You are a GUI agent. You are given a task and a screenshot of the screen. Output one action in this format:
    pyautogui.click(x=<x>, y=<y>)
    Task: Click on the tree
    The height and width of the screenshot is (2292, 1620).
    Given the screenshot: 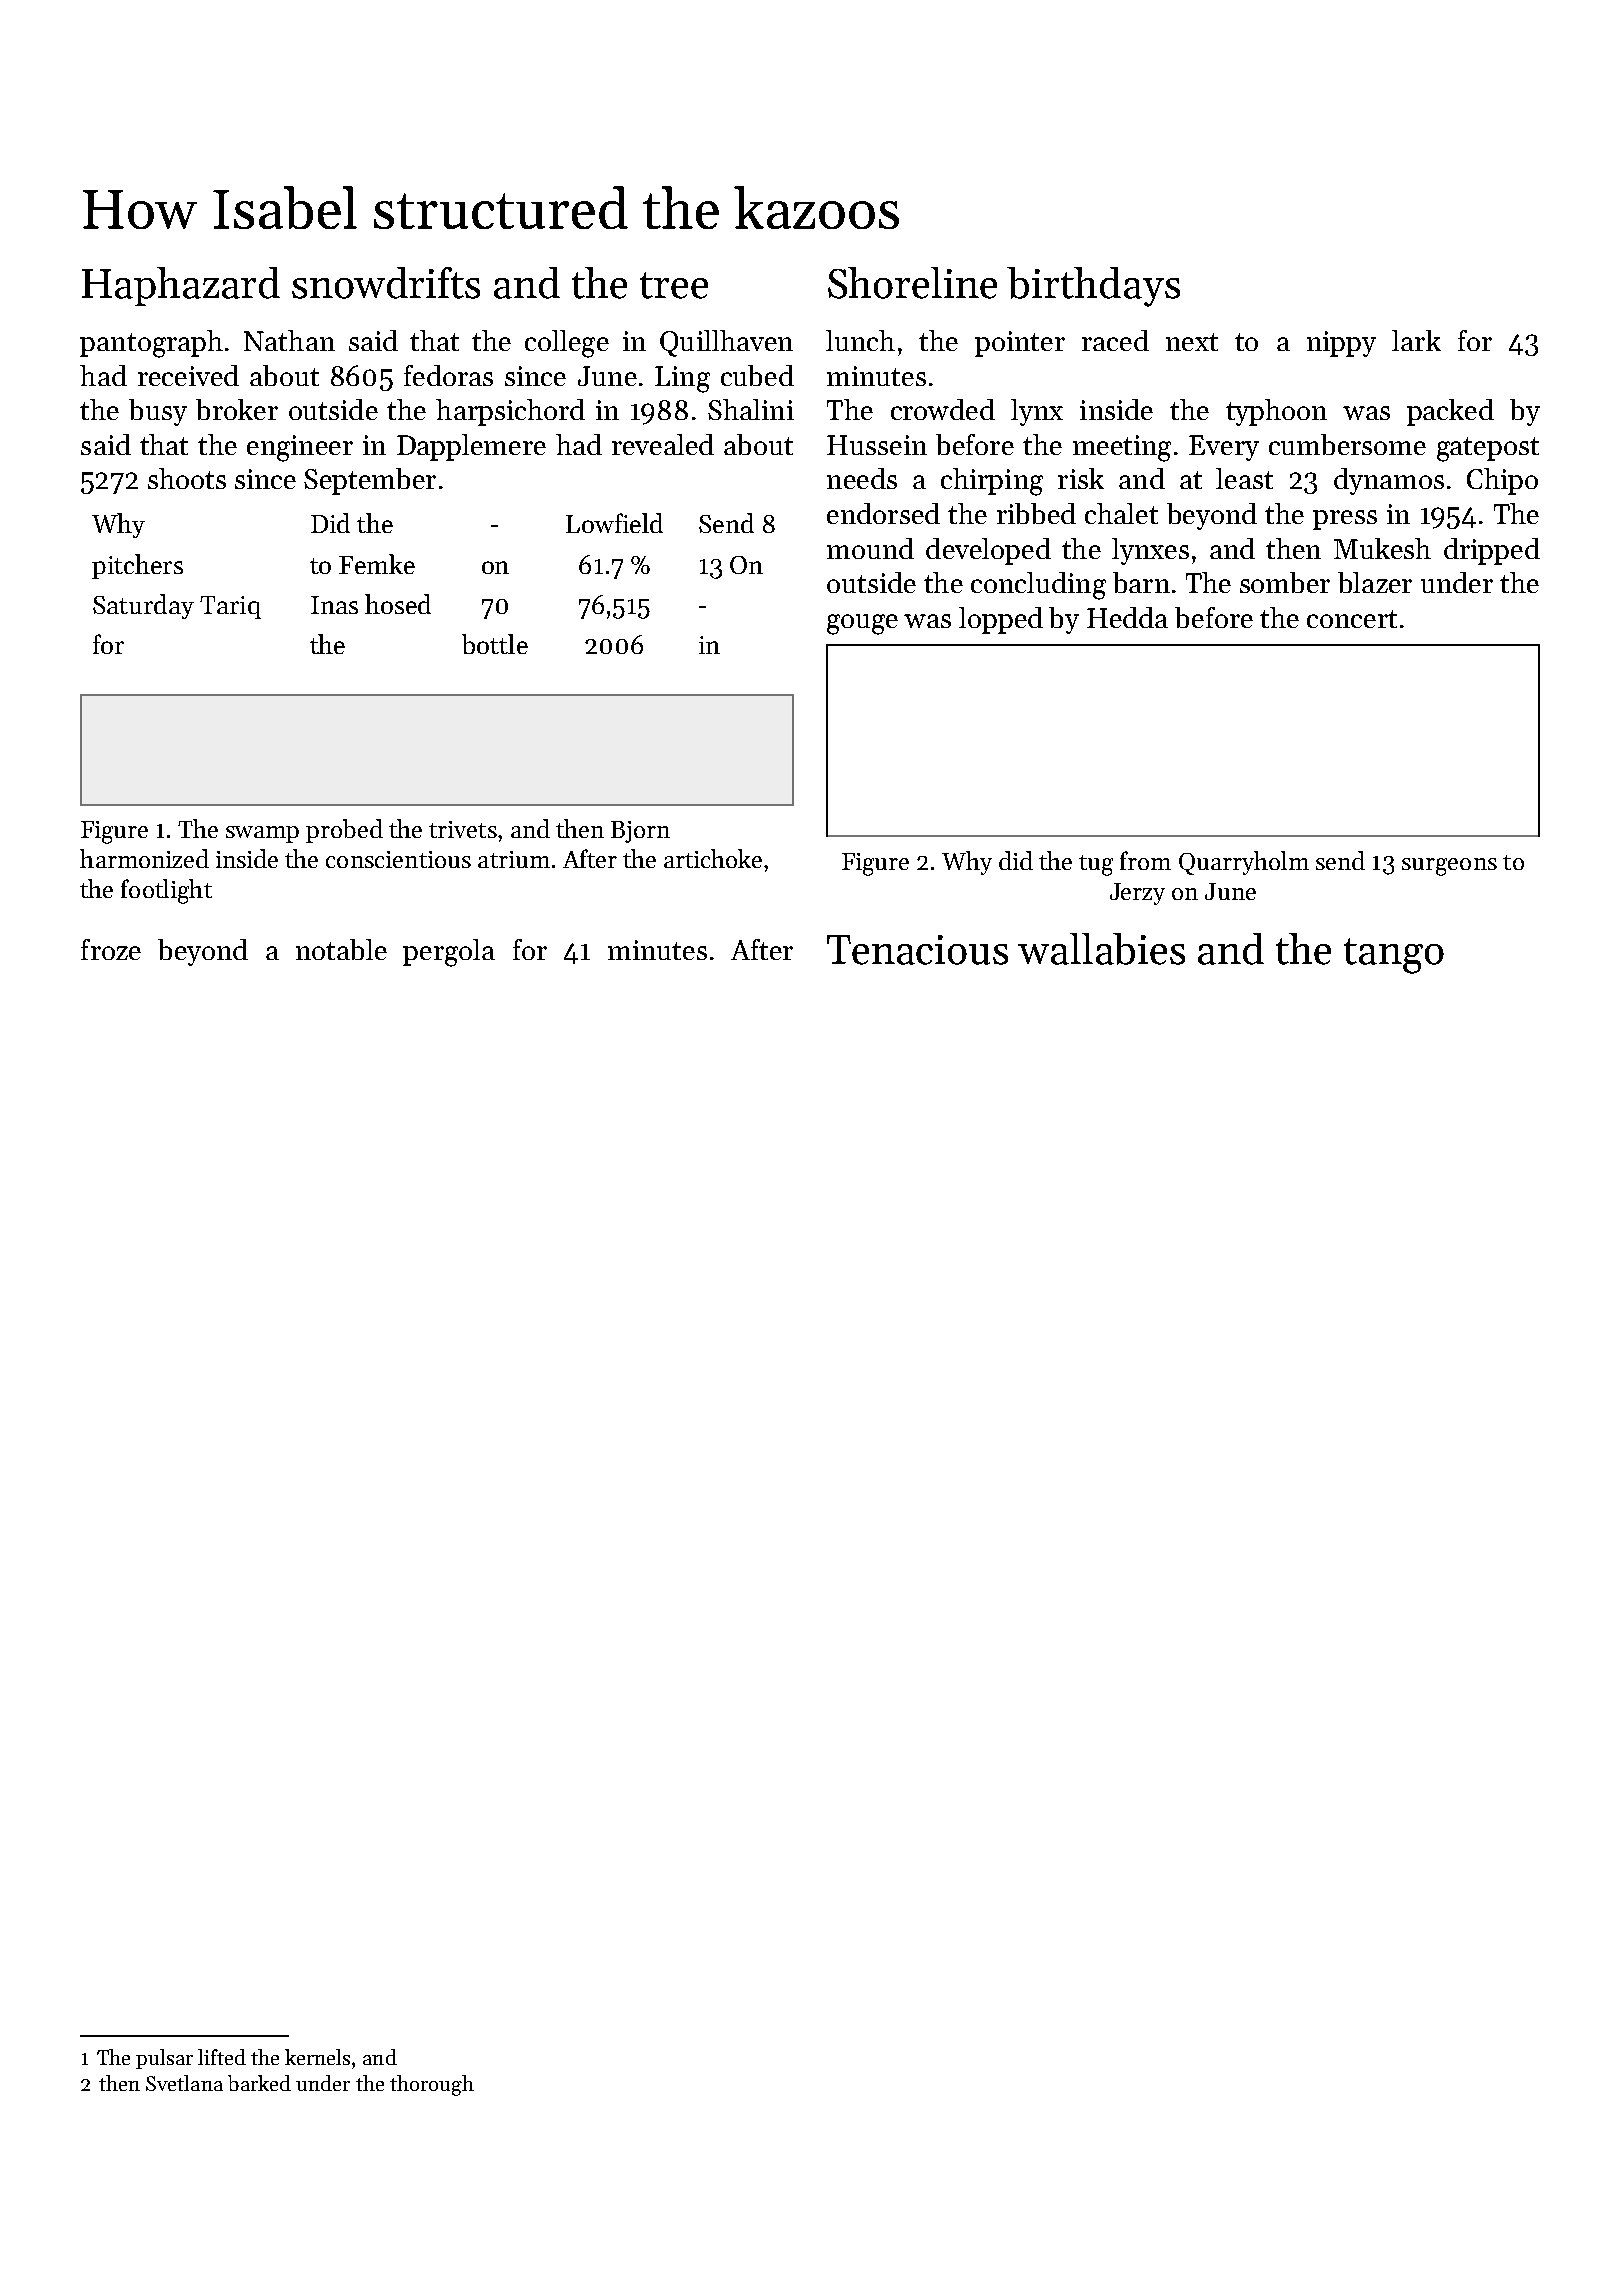 What is the action you would take?
    pyautogui.click(x=674, y=285)
